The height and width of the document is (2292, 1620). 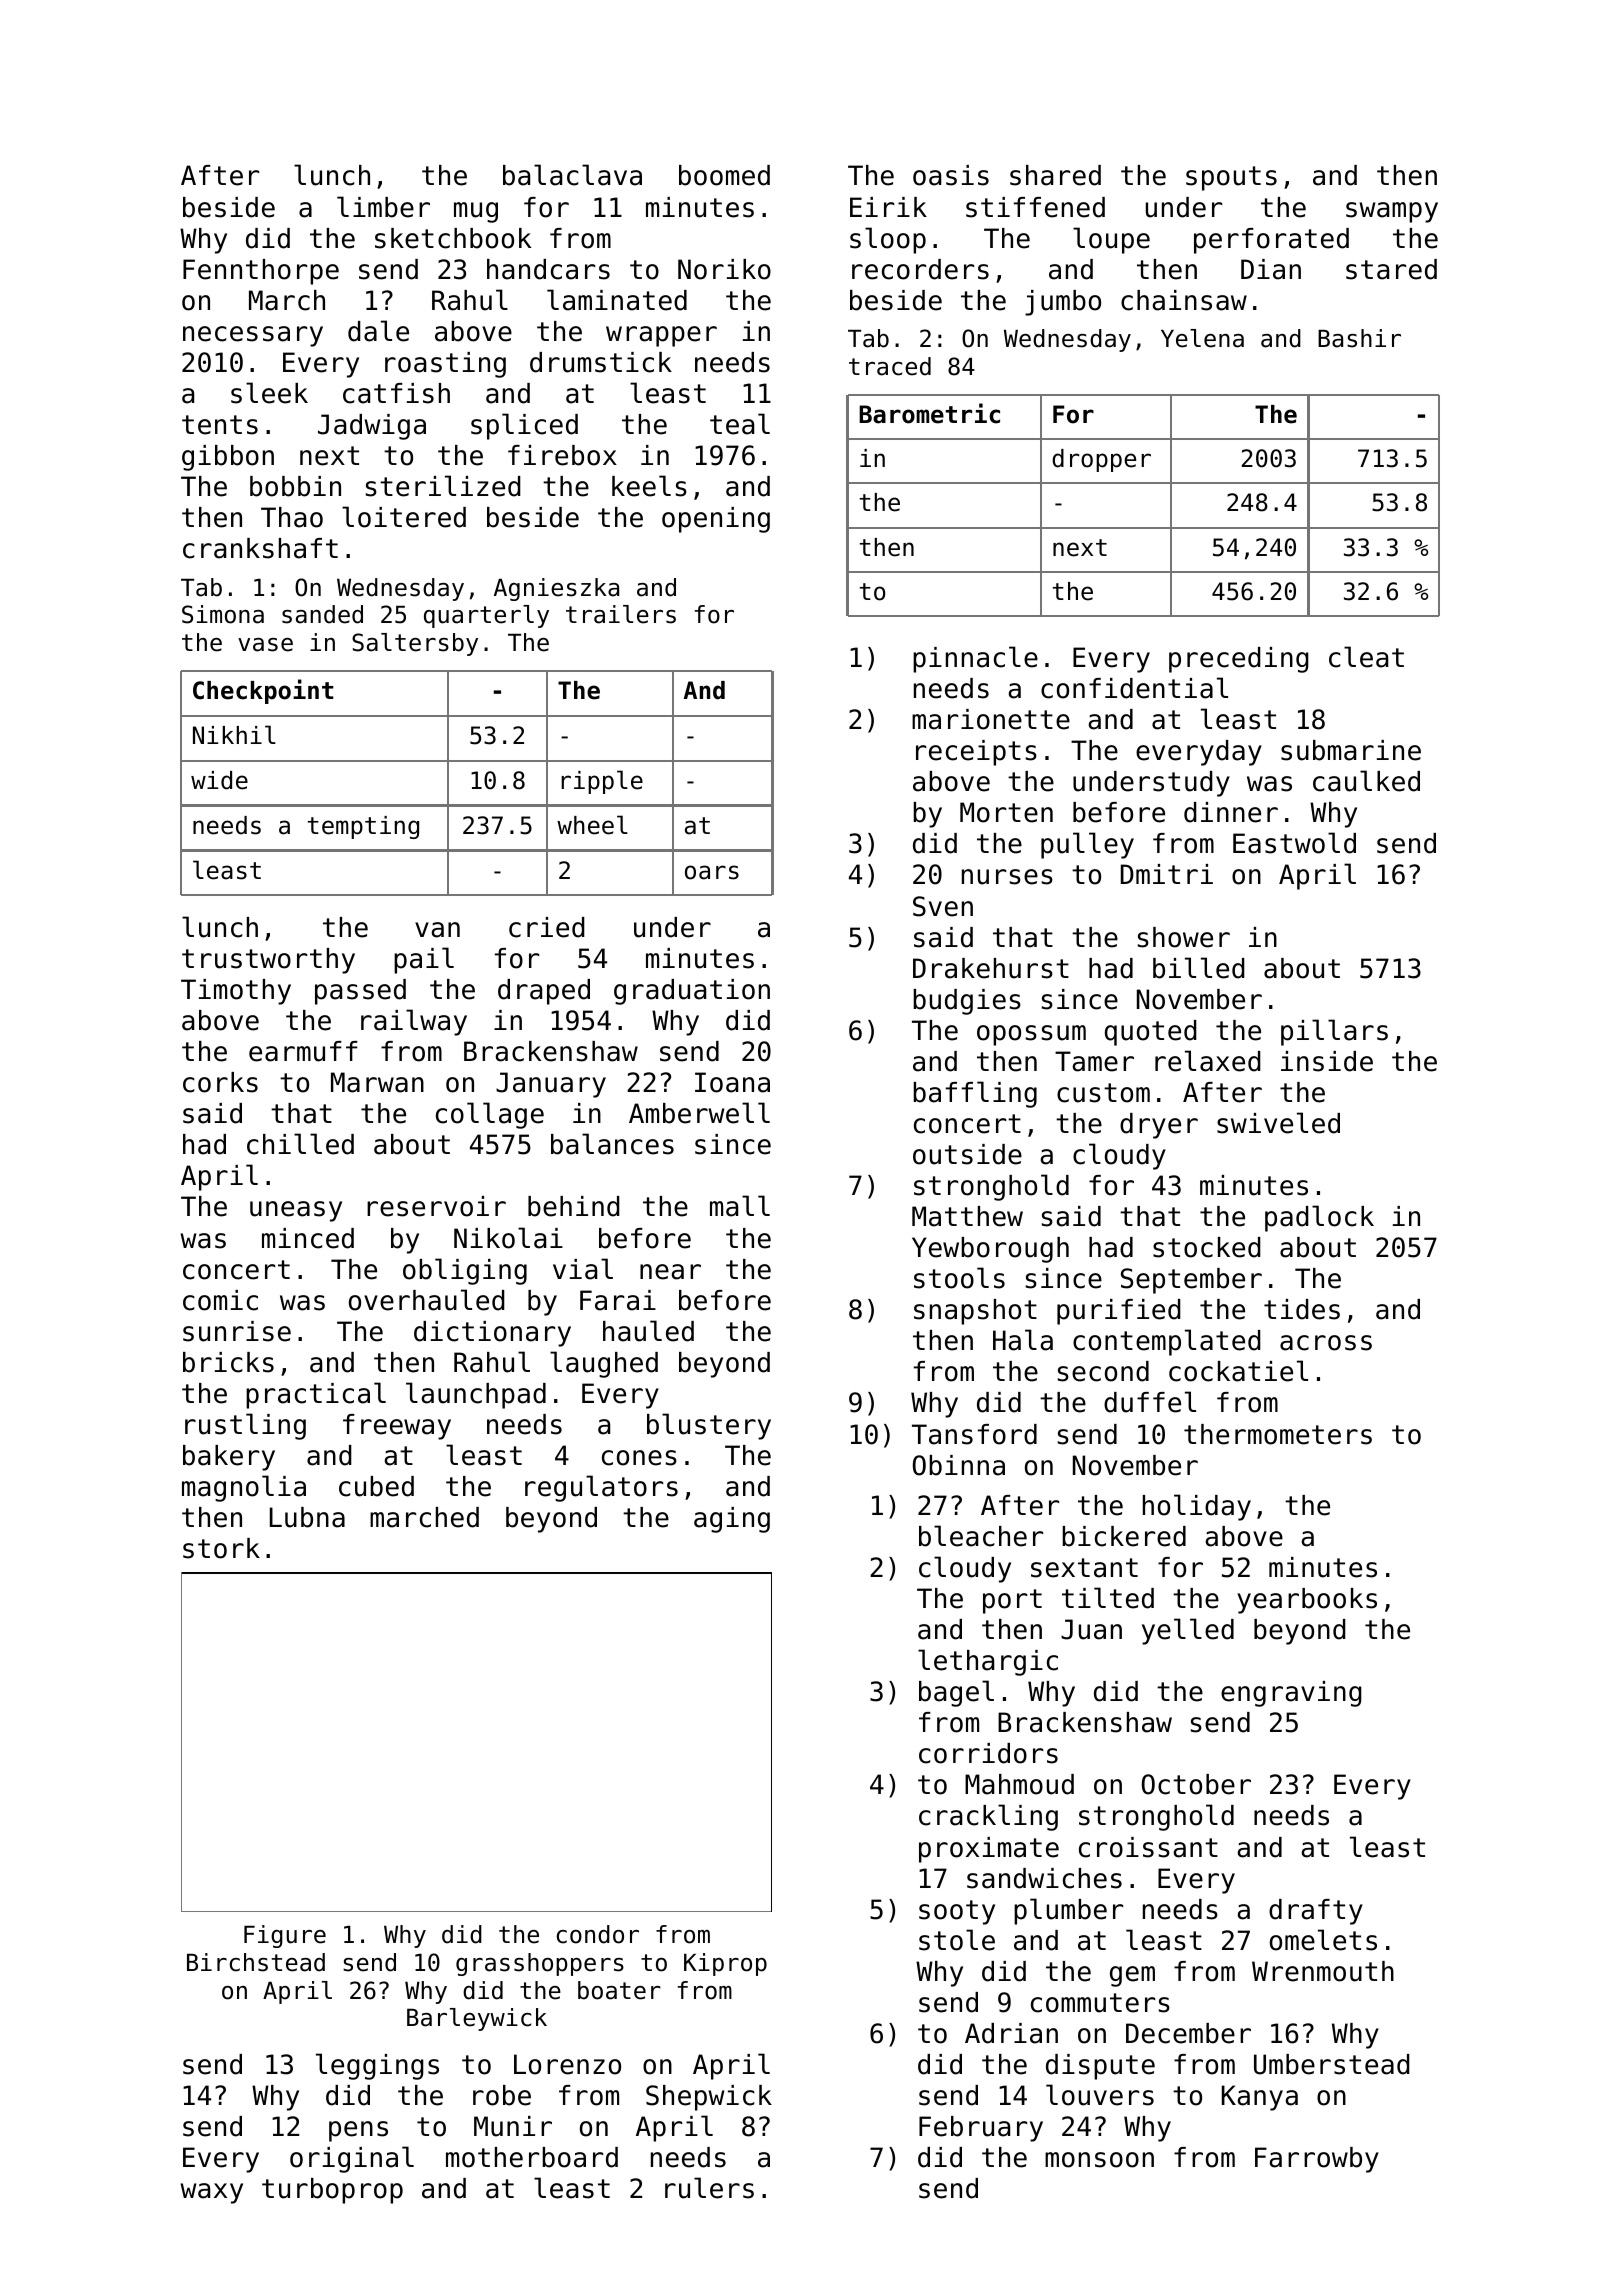 I want to click on leggings, so click(x=377, y=2066).
